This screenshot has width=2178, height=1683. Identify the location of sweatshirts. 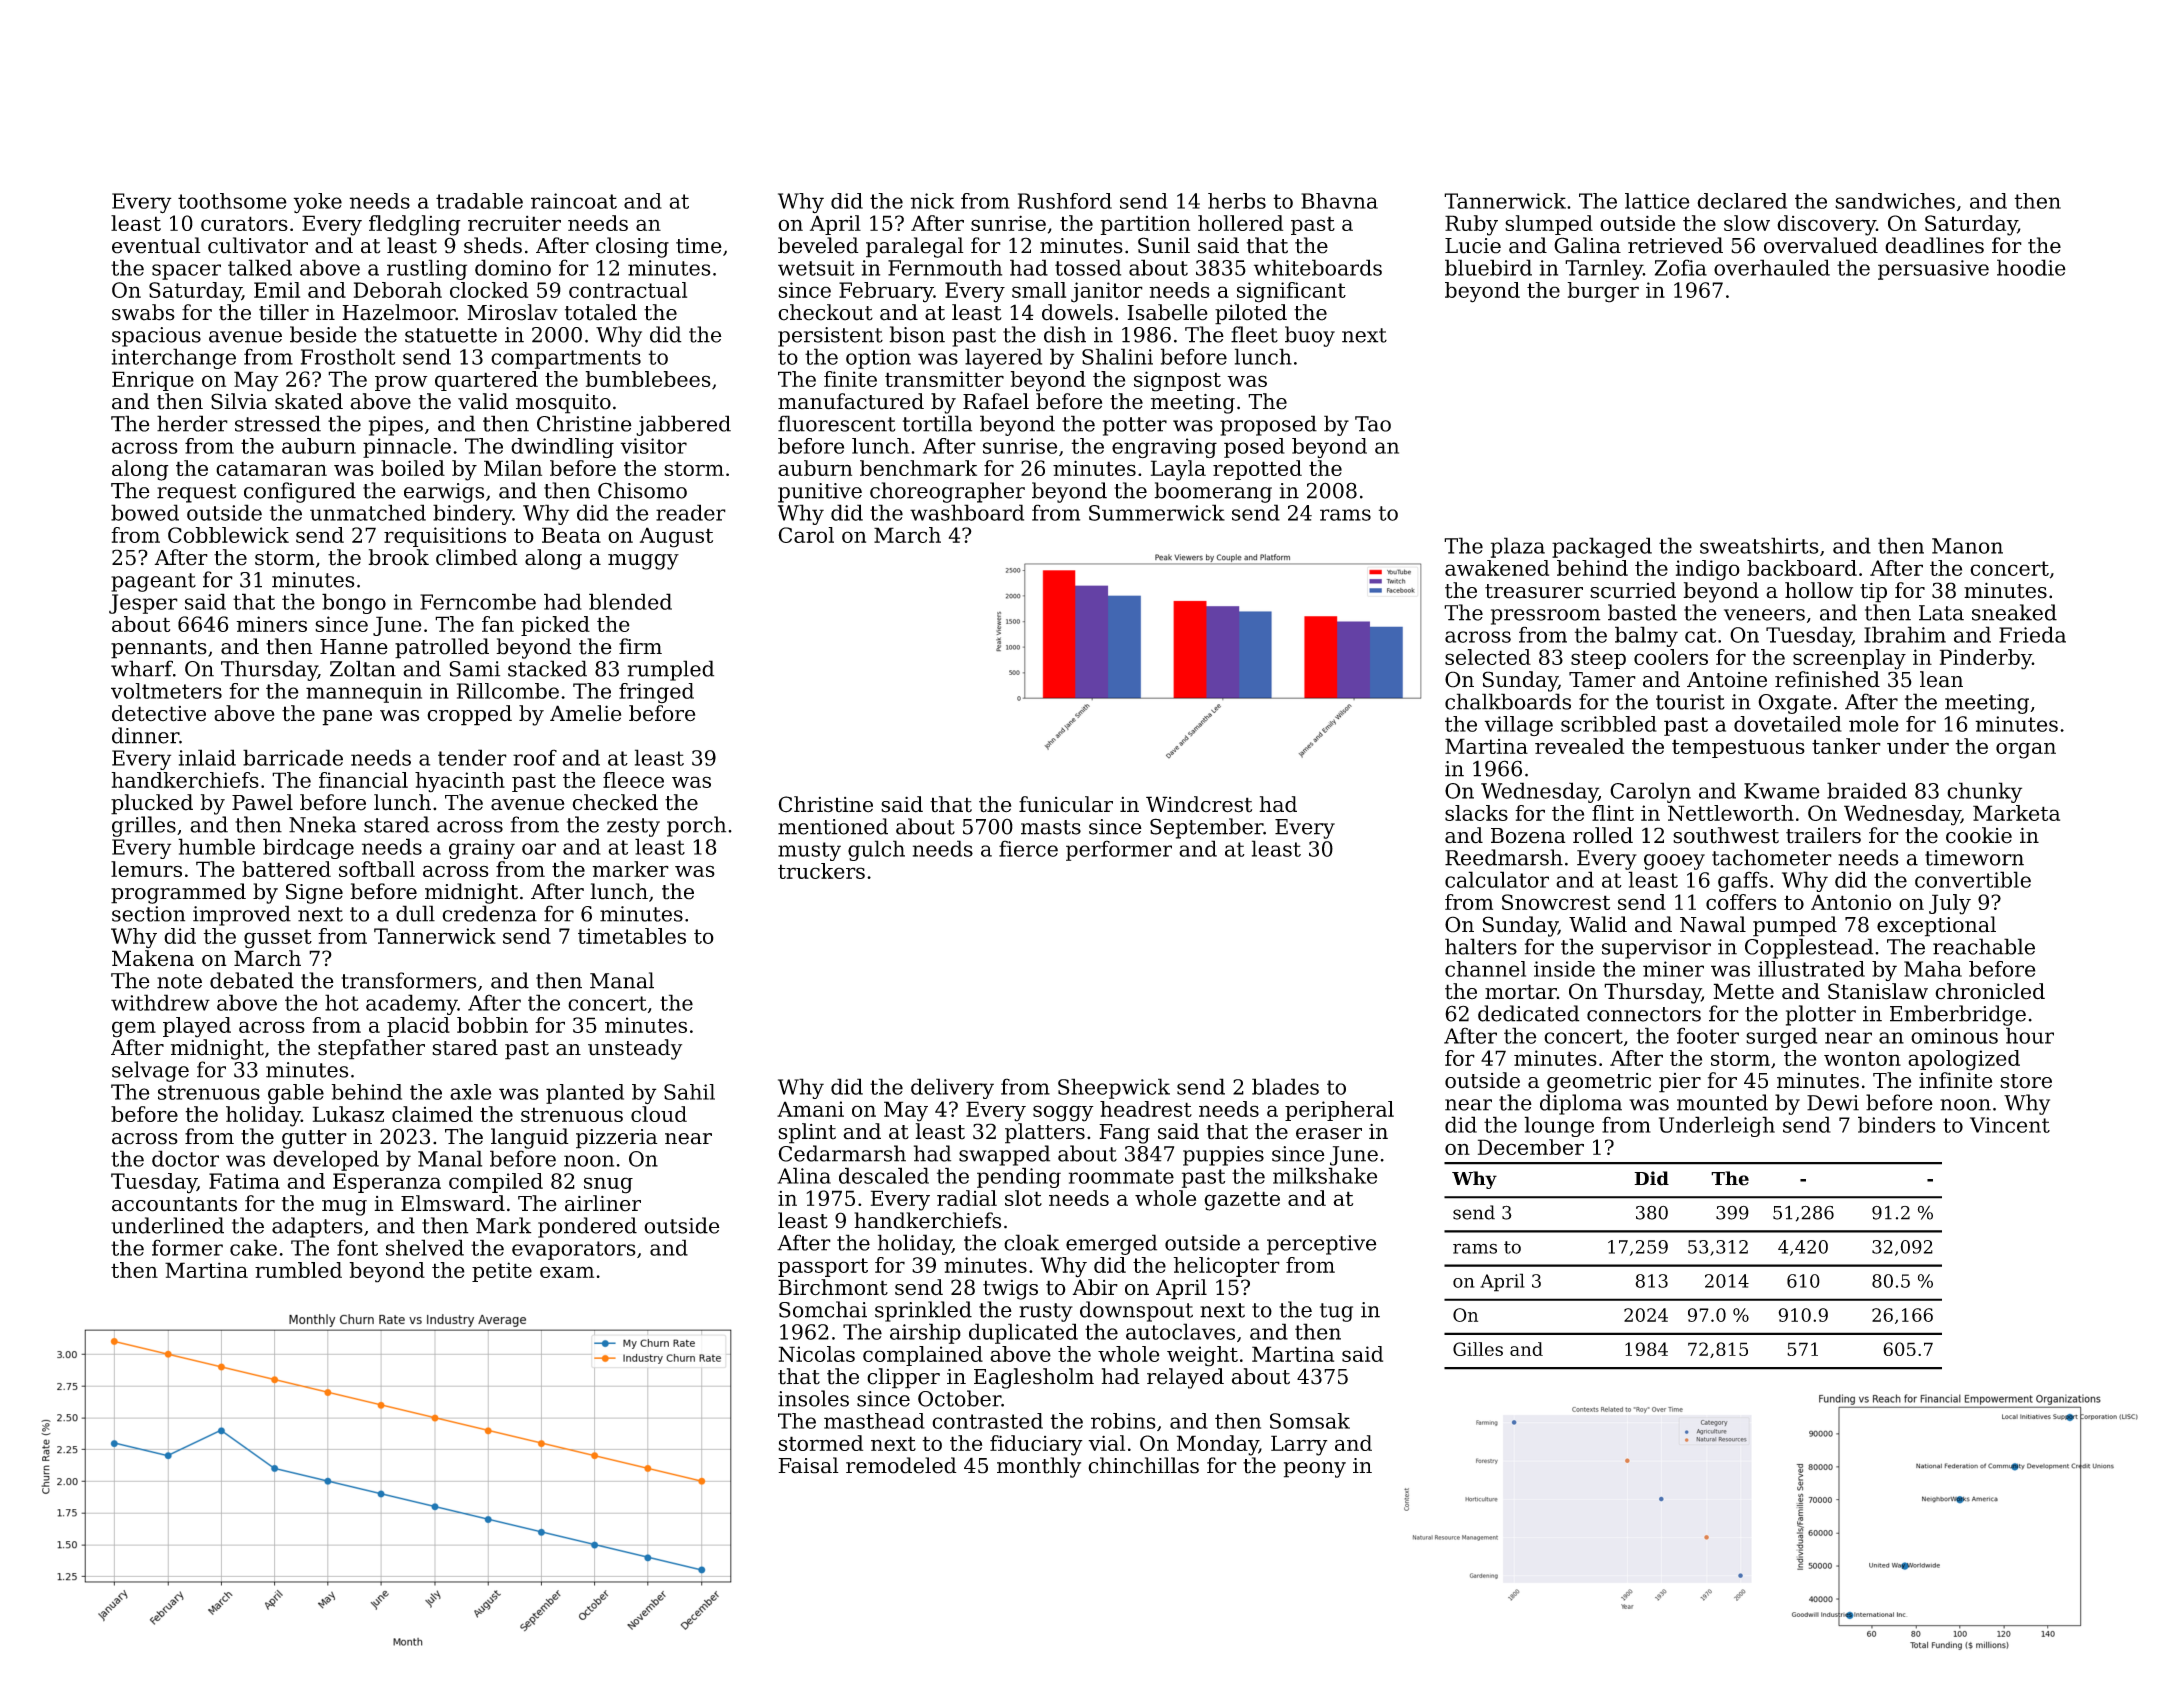
(1759, 545).
